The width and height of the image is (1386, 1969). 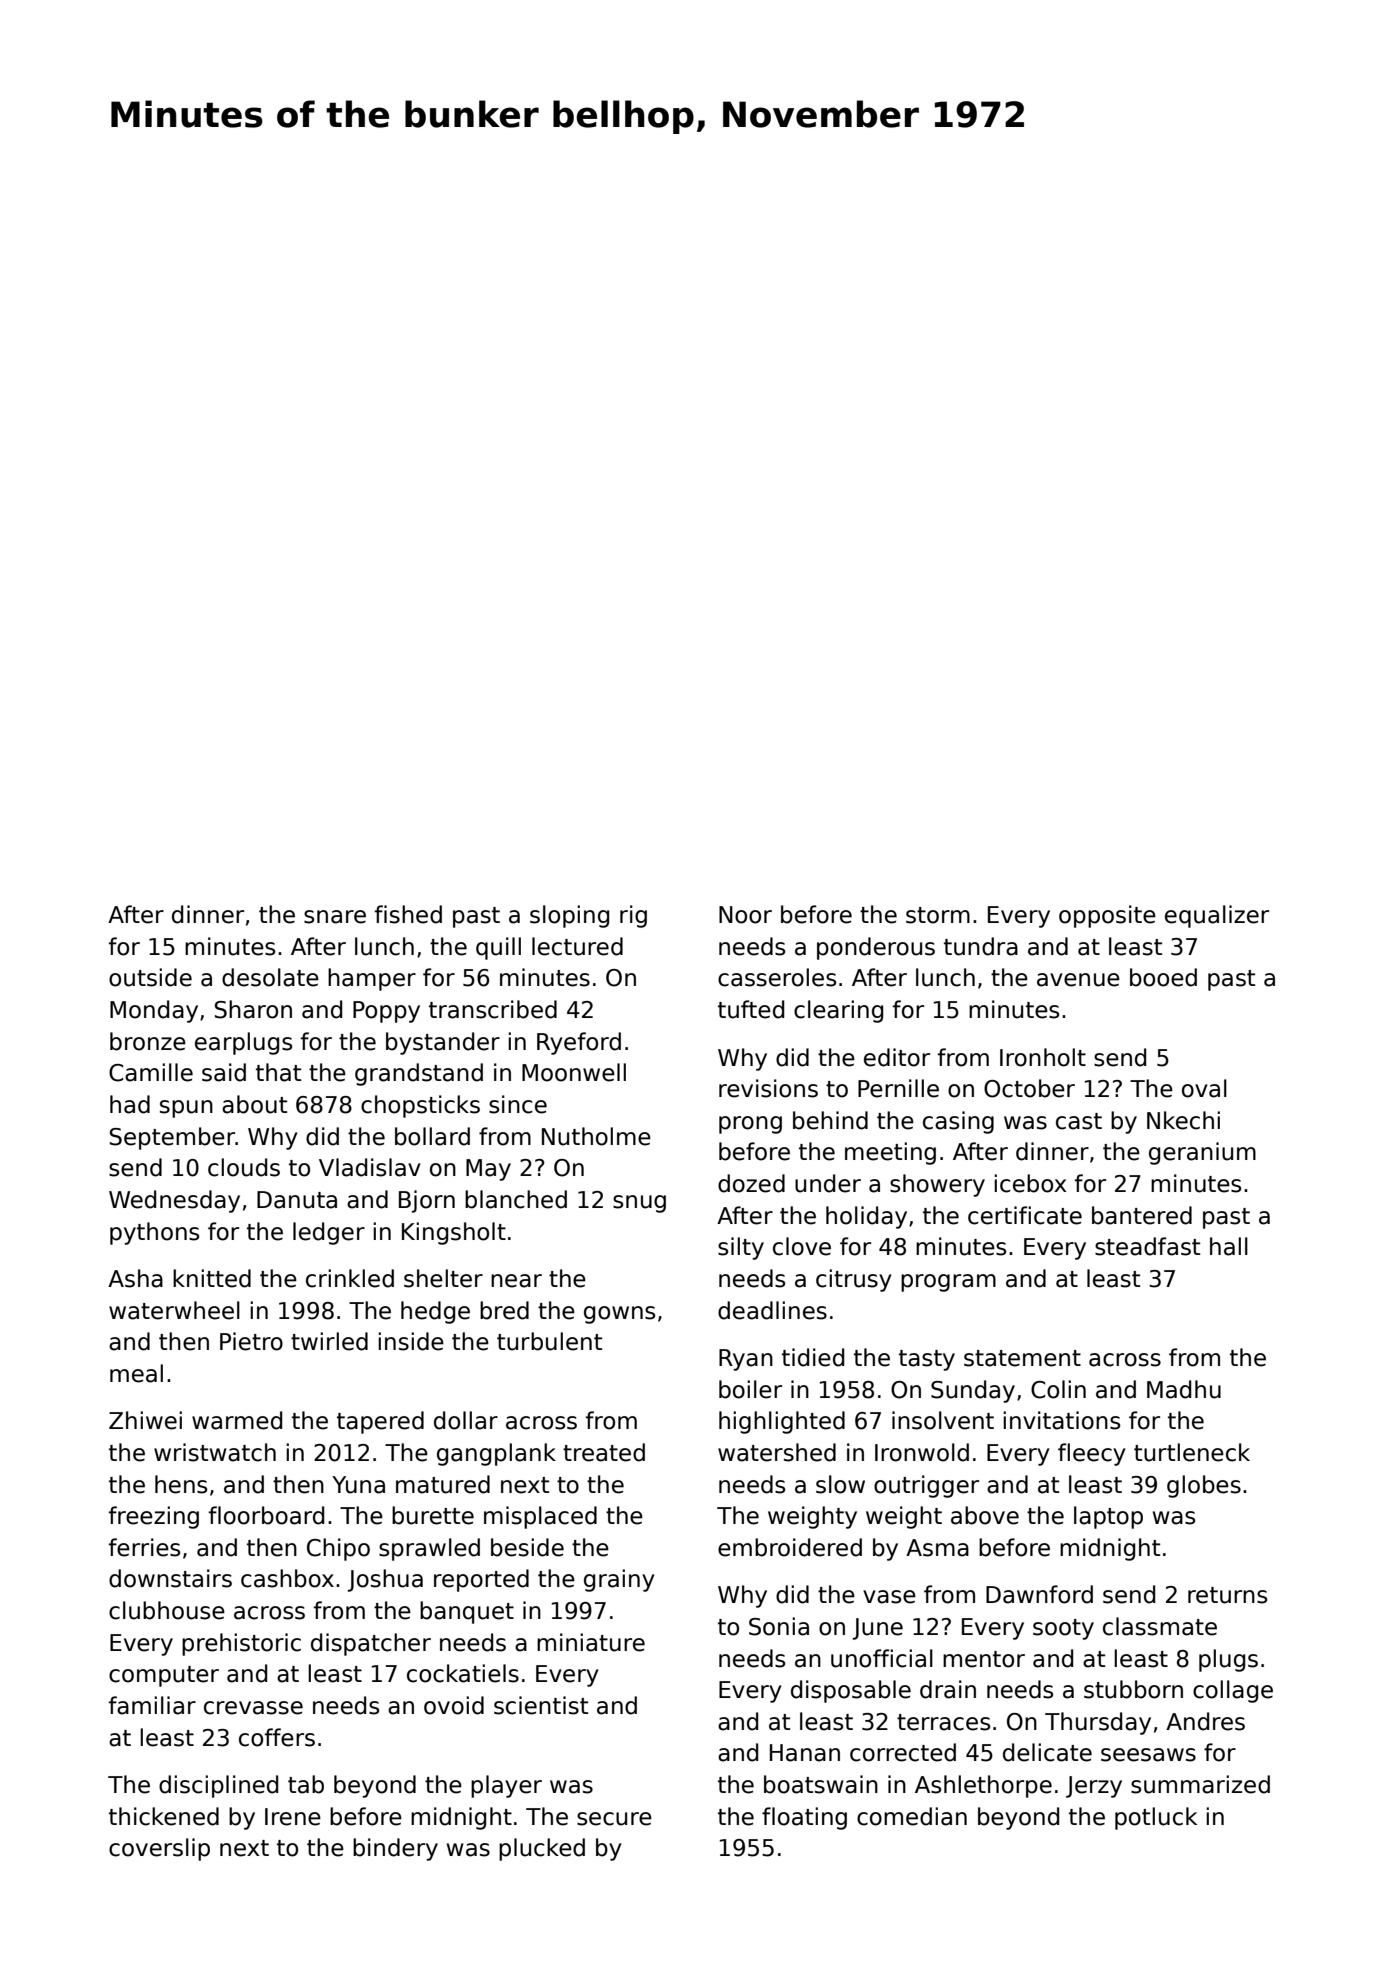 I want to click on Yuna, so click(x=358, y=1485).
